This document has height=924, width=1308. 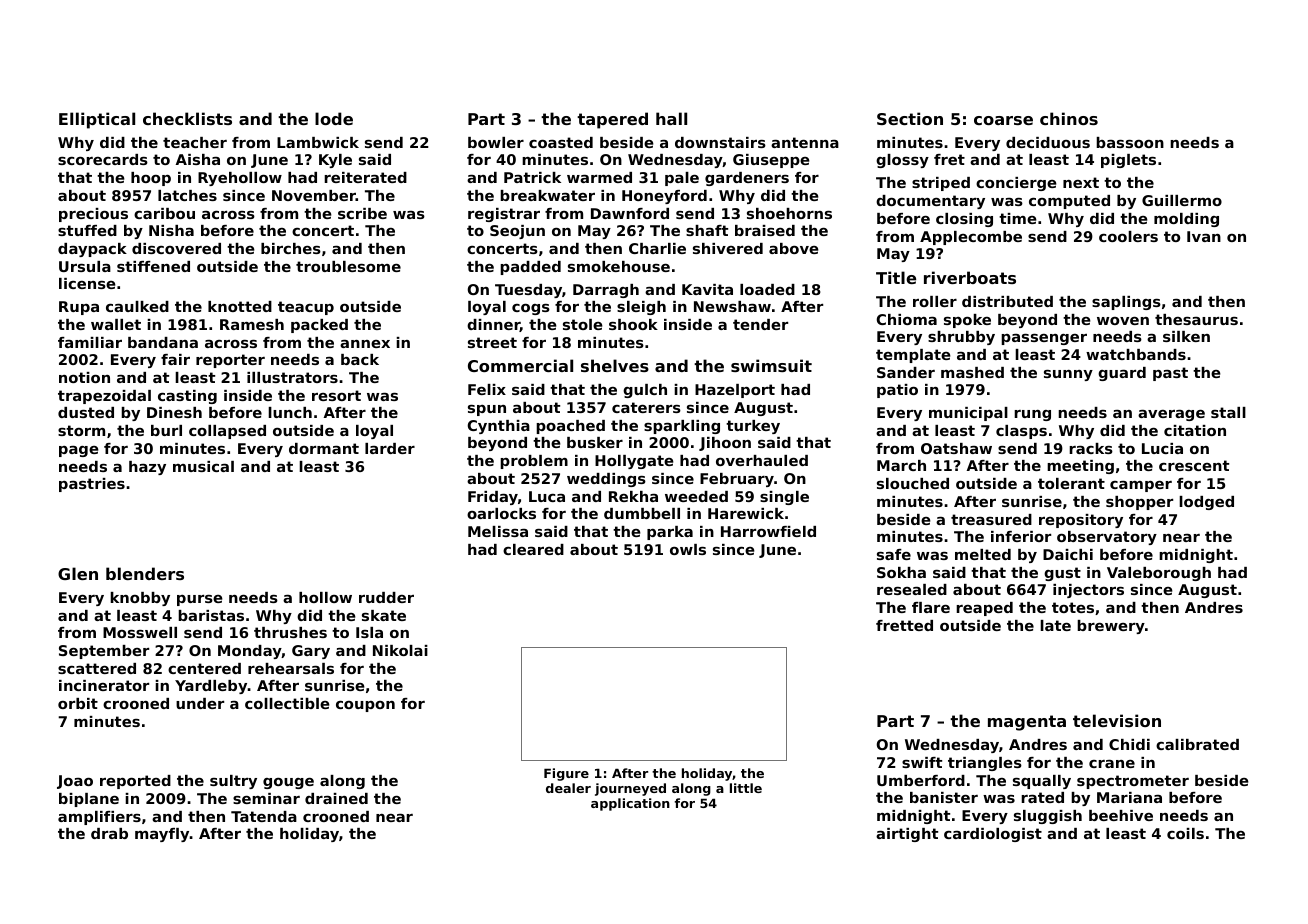 What do you see at coordinates (487, 389) in the document?
I see `Felix` at bounding box center [487, 389].
